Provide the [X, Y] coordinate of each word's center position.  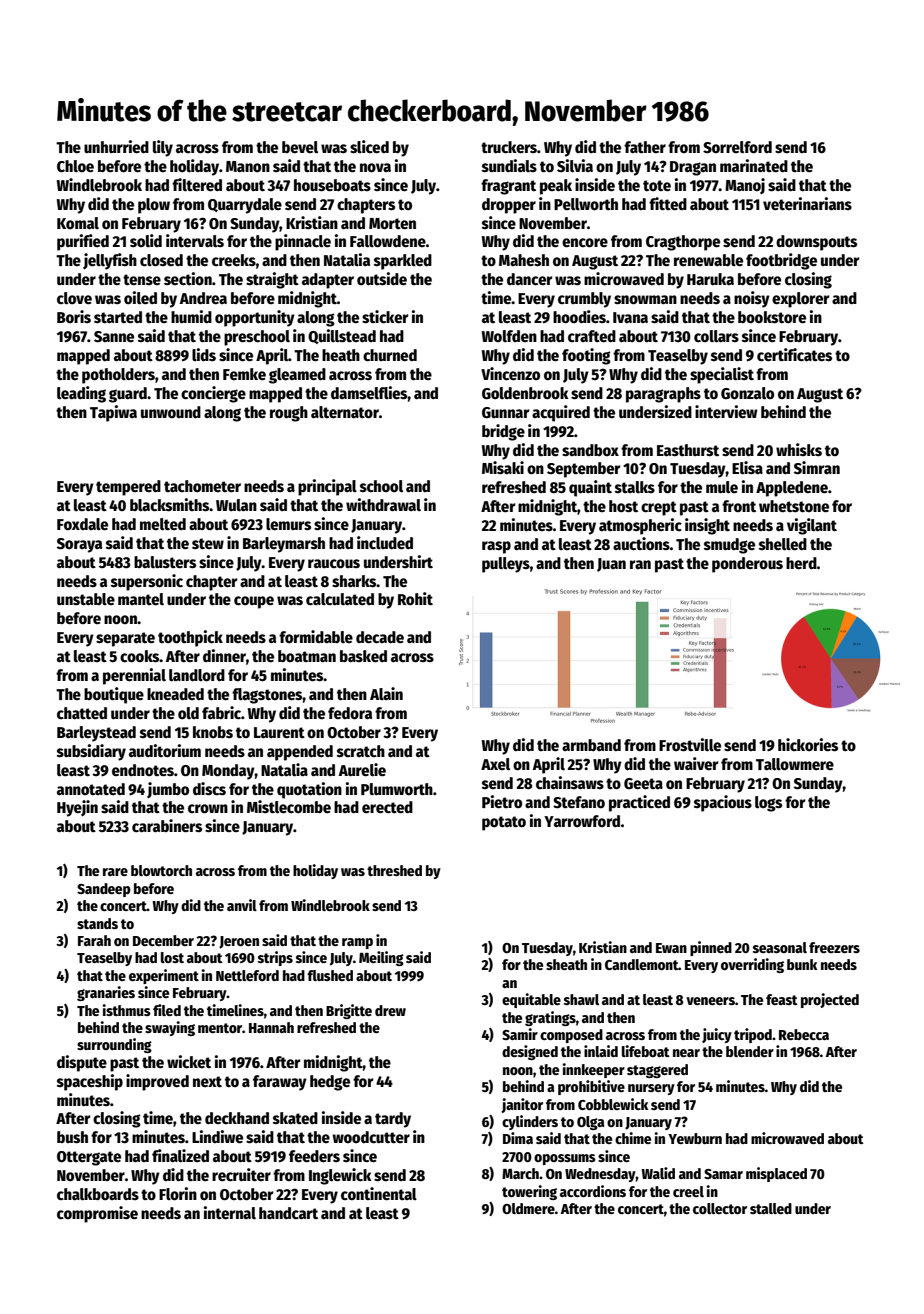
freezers [834, 947]
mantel [141, 599]
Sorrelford [737, 147]
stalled [771, 1208]
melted [163, 524]
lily [163, 148]
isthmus [126, 1010]
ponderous [747, 565]
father [645, 147]
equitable [531, 1000]
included [385, 542]
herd [801, 563]
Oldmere [528, 1208]
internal [230, 1212]
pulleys [506, 565]
